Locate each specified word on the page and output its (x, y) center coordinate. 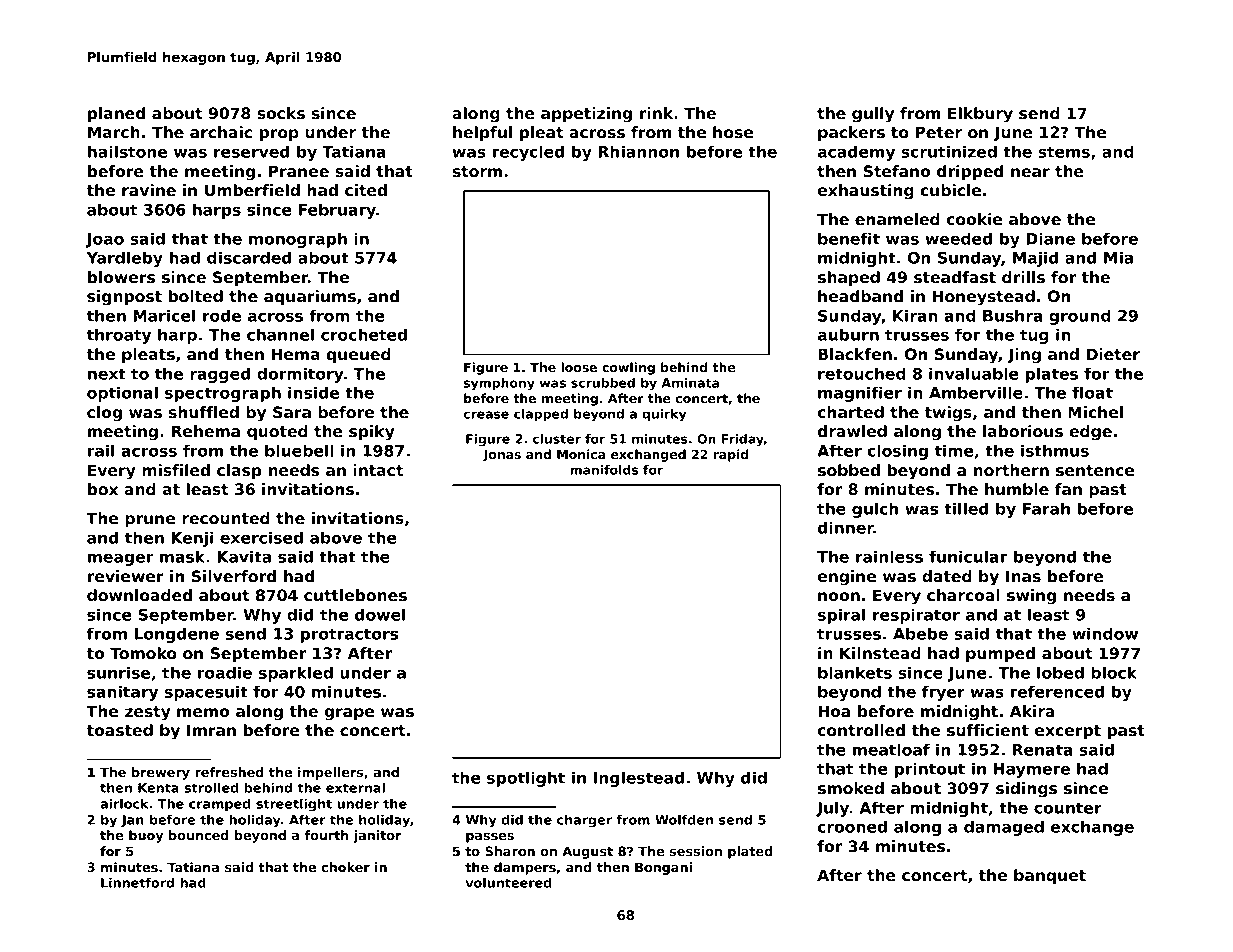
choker (345, 867)
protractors (349, 635)
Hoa (834, 711)
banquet (1050, 876)
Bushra (1013, 315)
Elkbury (980, 115)
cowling (628, 368)
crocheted (364, 334)
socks (281, 113)
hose (733, 132)
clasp (239, 471)
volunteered (509, 882)
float (1092, 392)
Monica (581, 454)
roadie (225, 672)
